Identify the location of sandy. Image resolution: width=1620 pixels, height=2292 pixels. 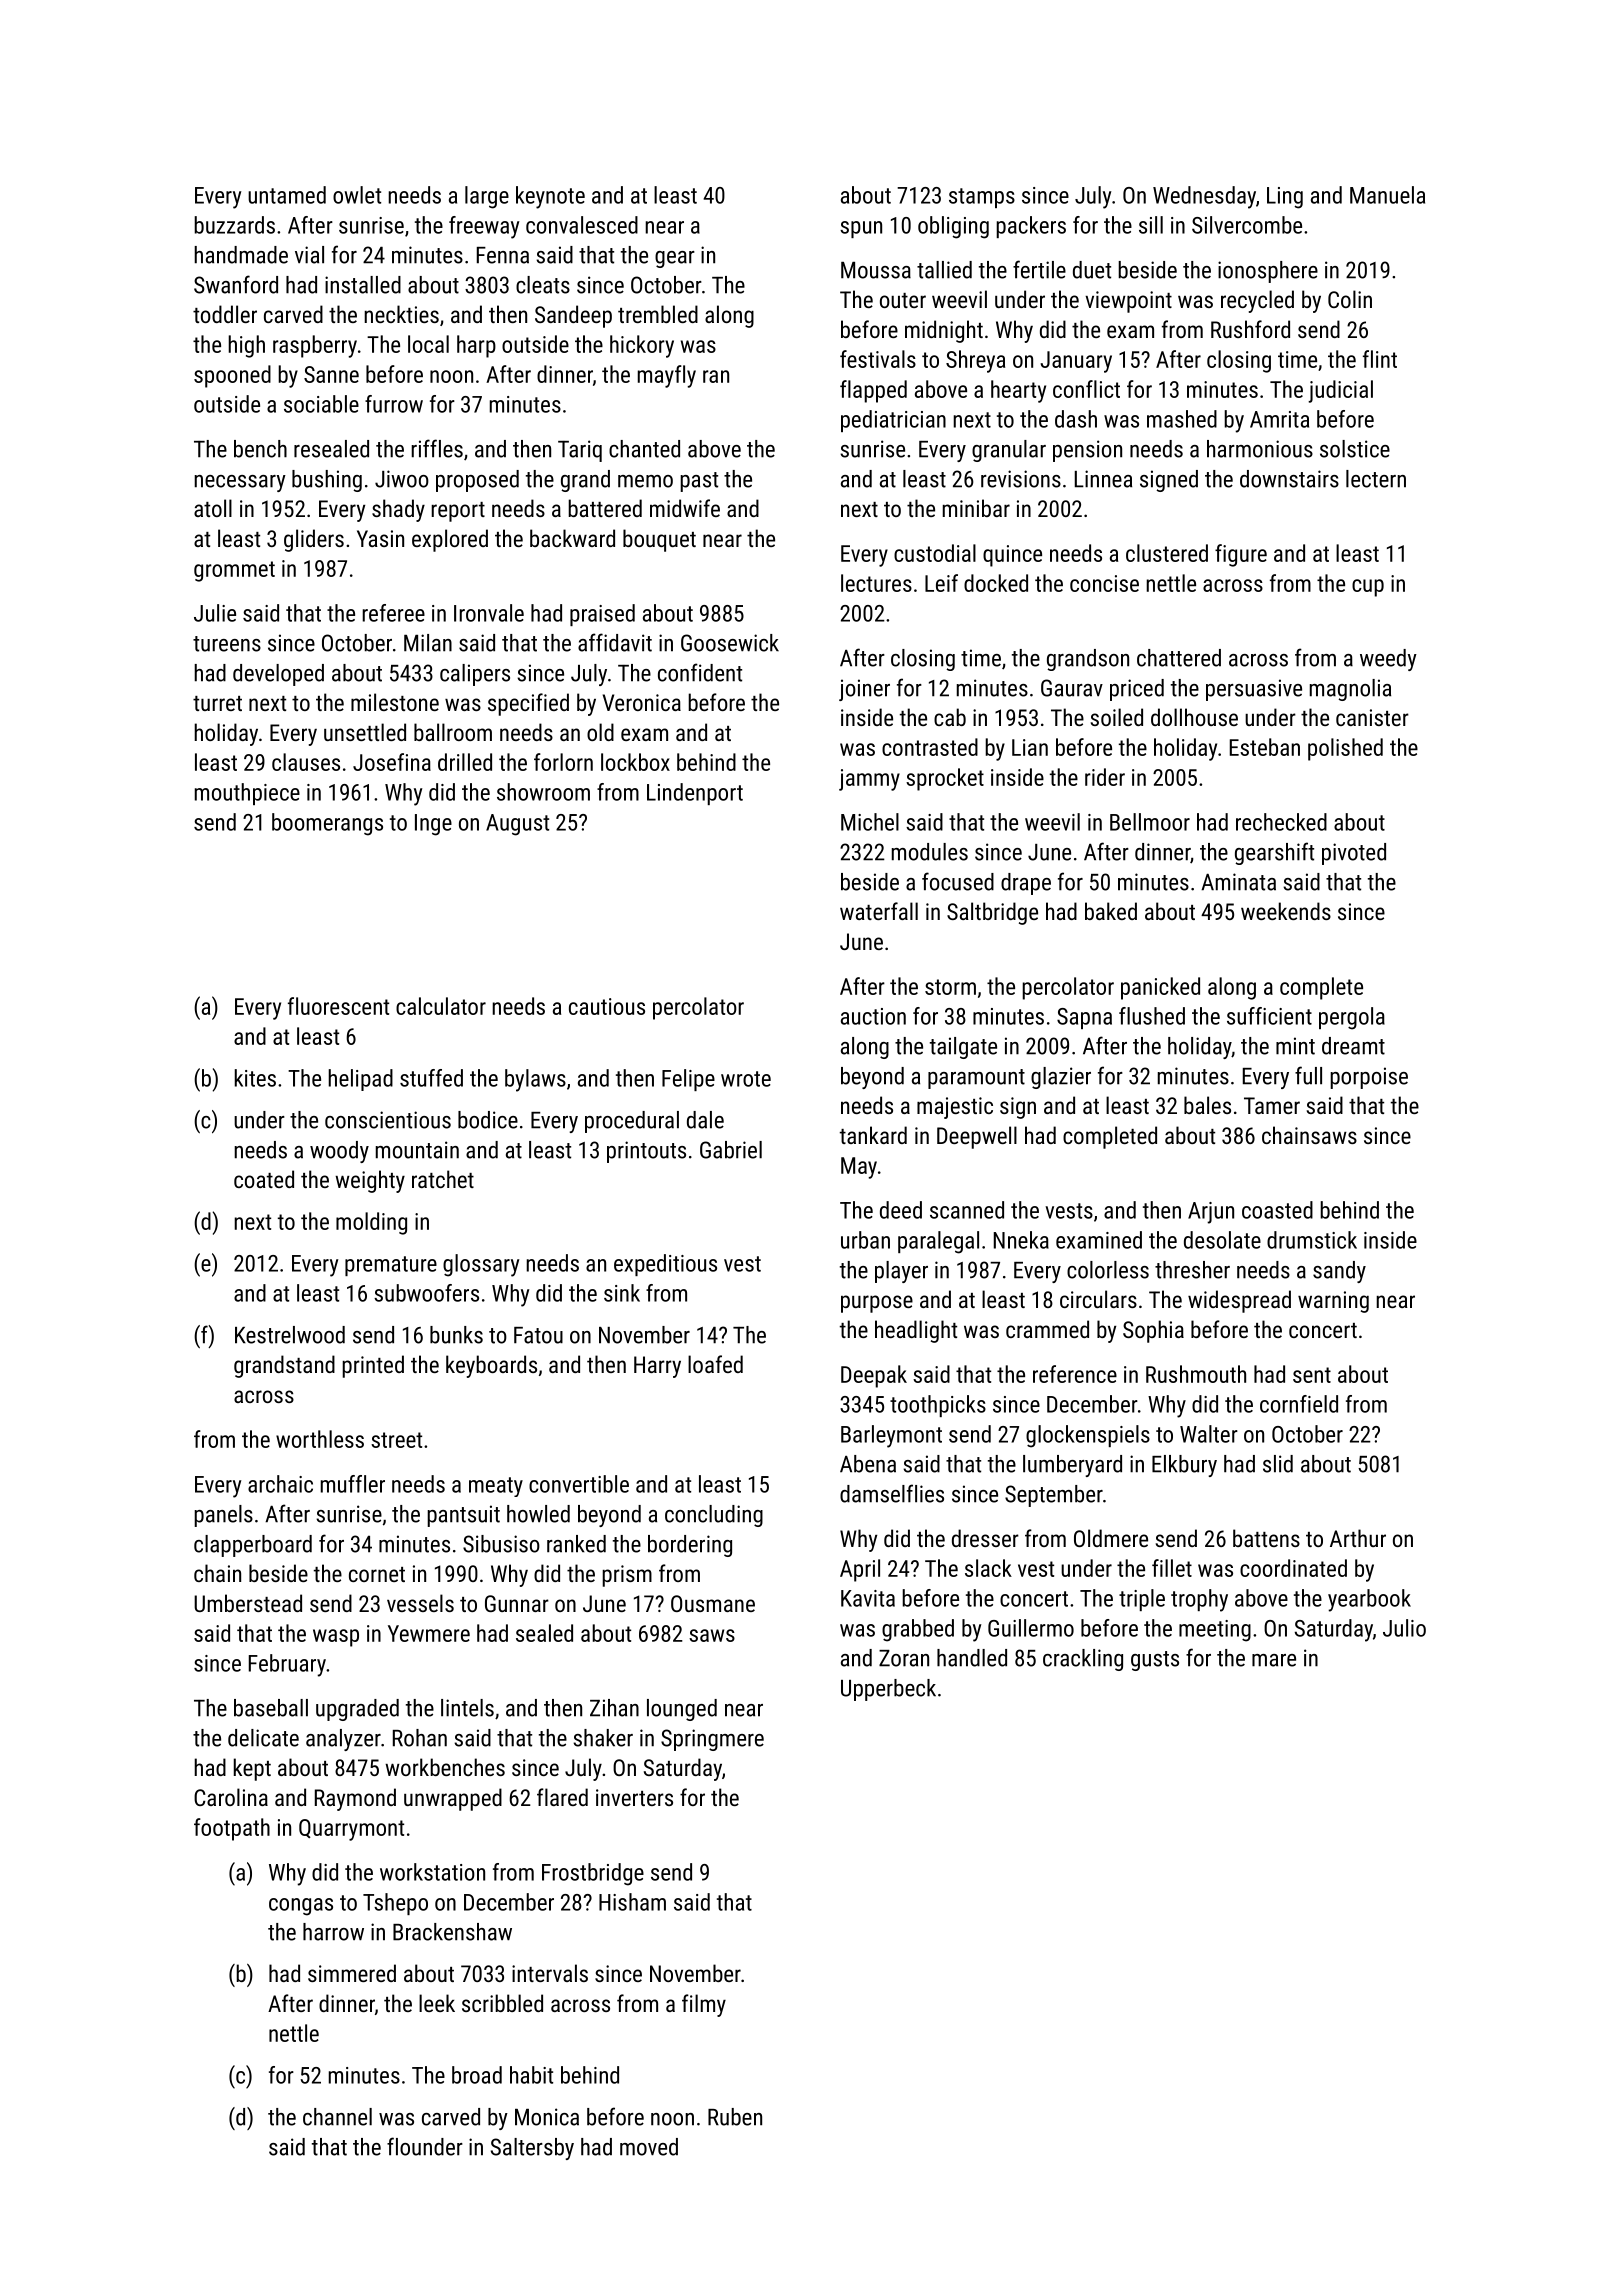
(1339, 1272).
